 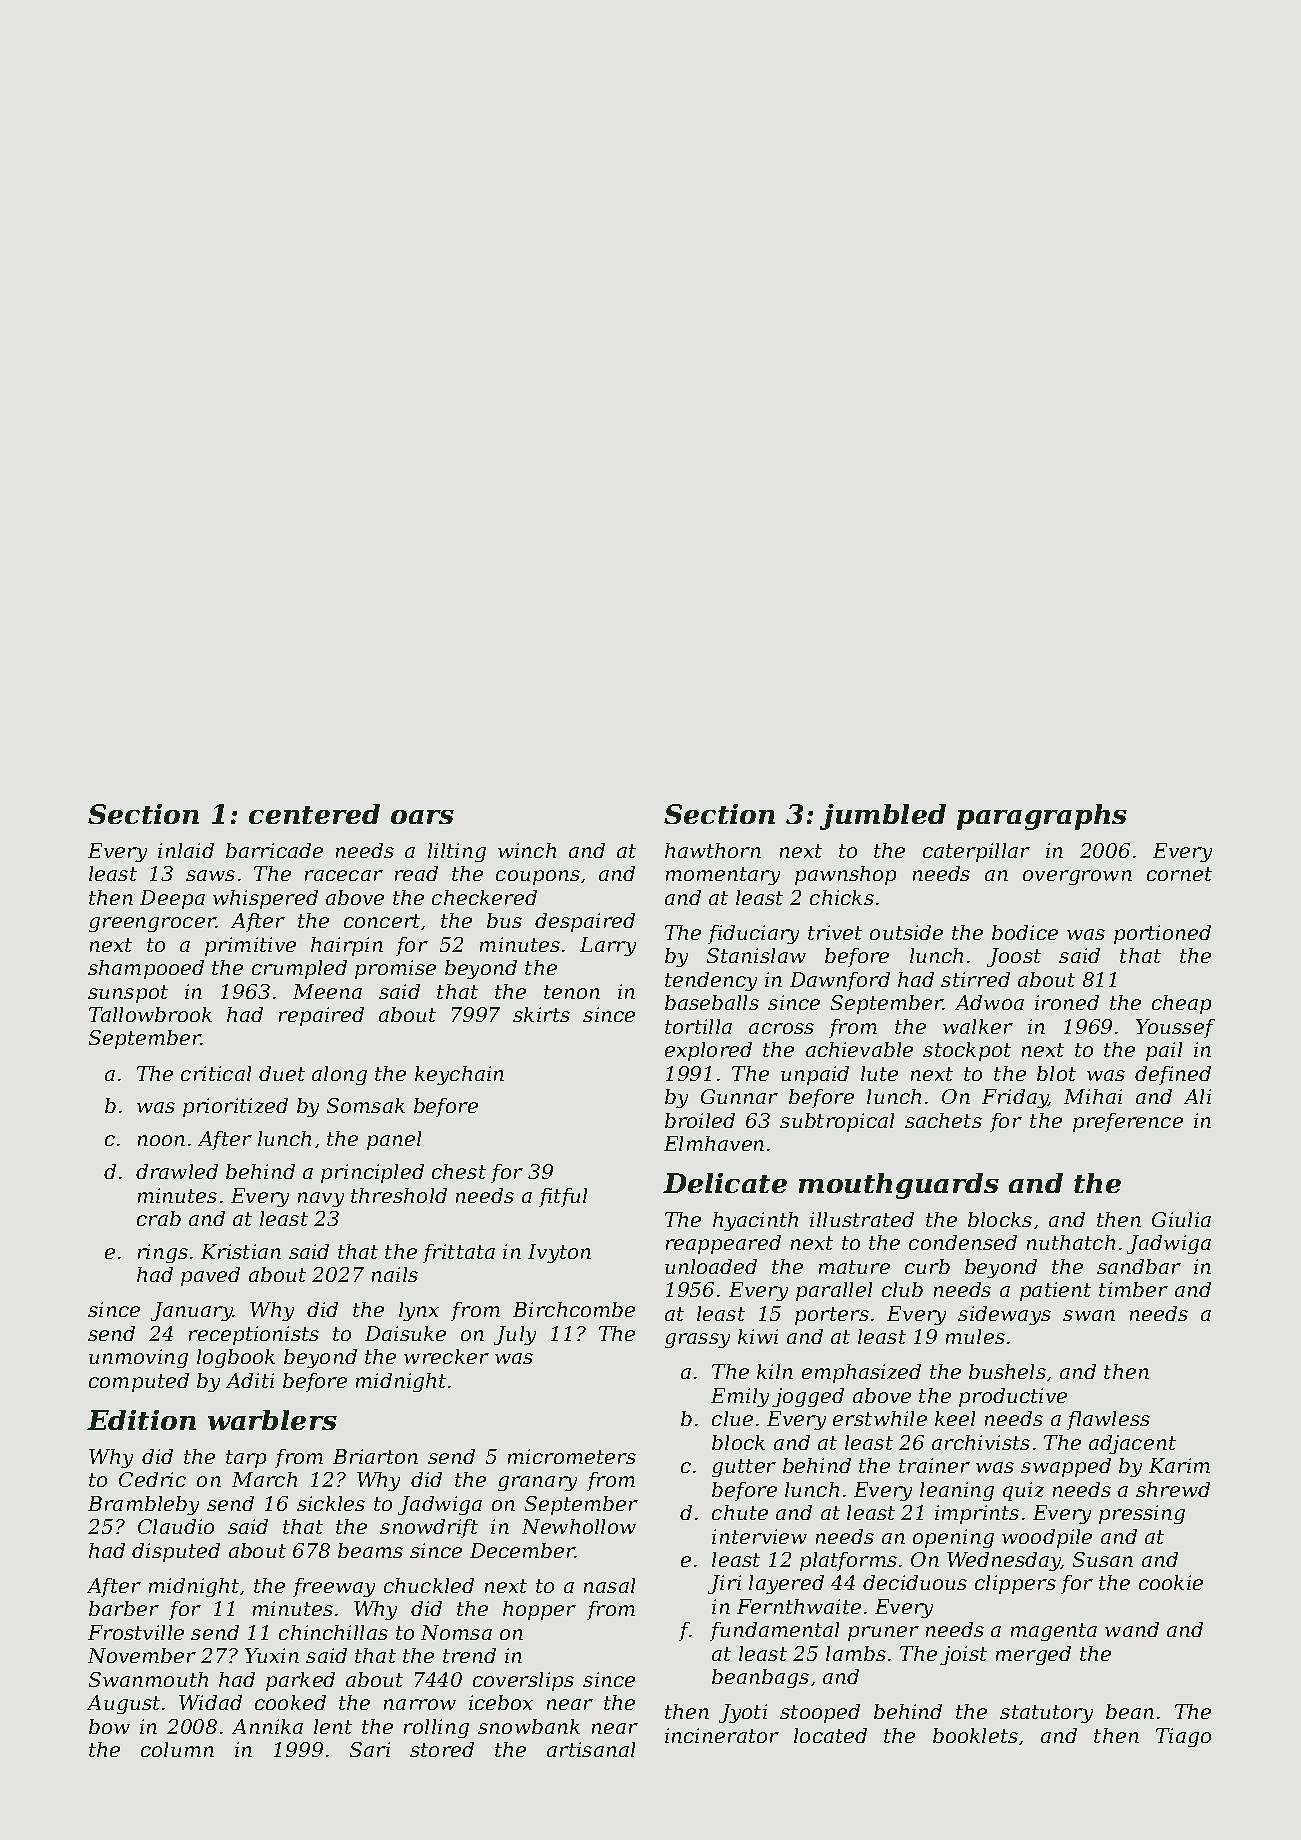 I want to click on Friday, so click(x=1015, y=1098).
